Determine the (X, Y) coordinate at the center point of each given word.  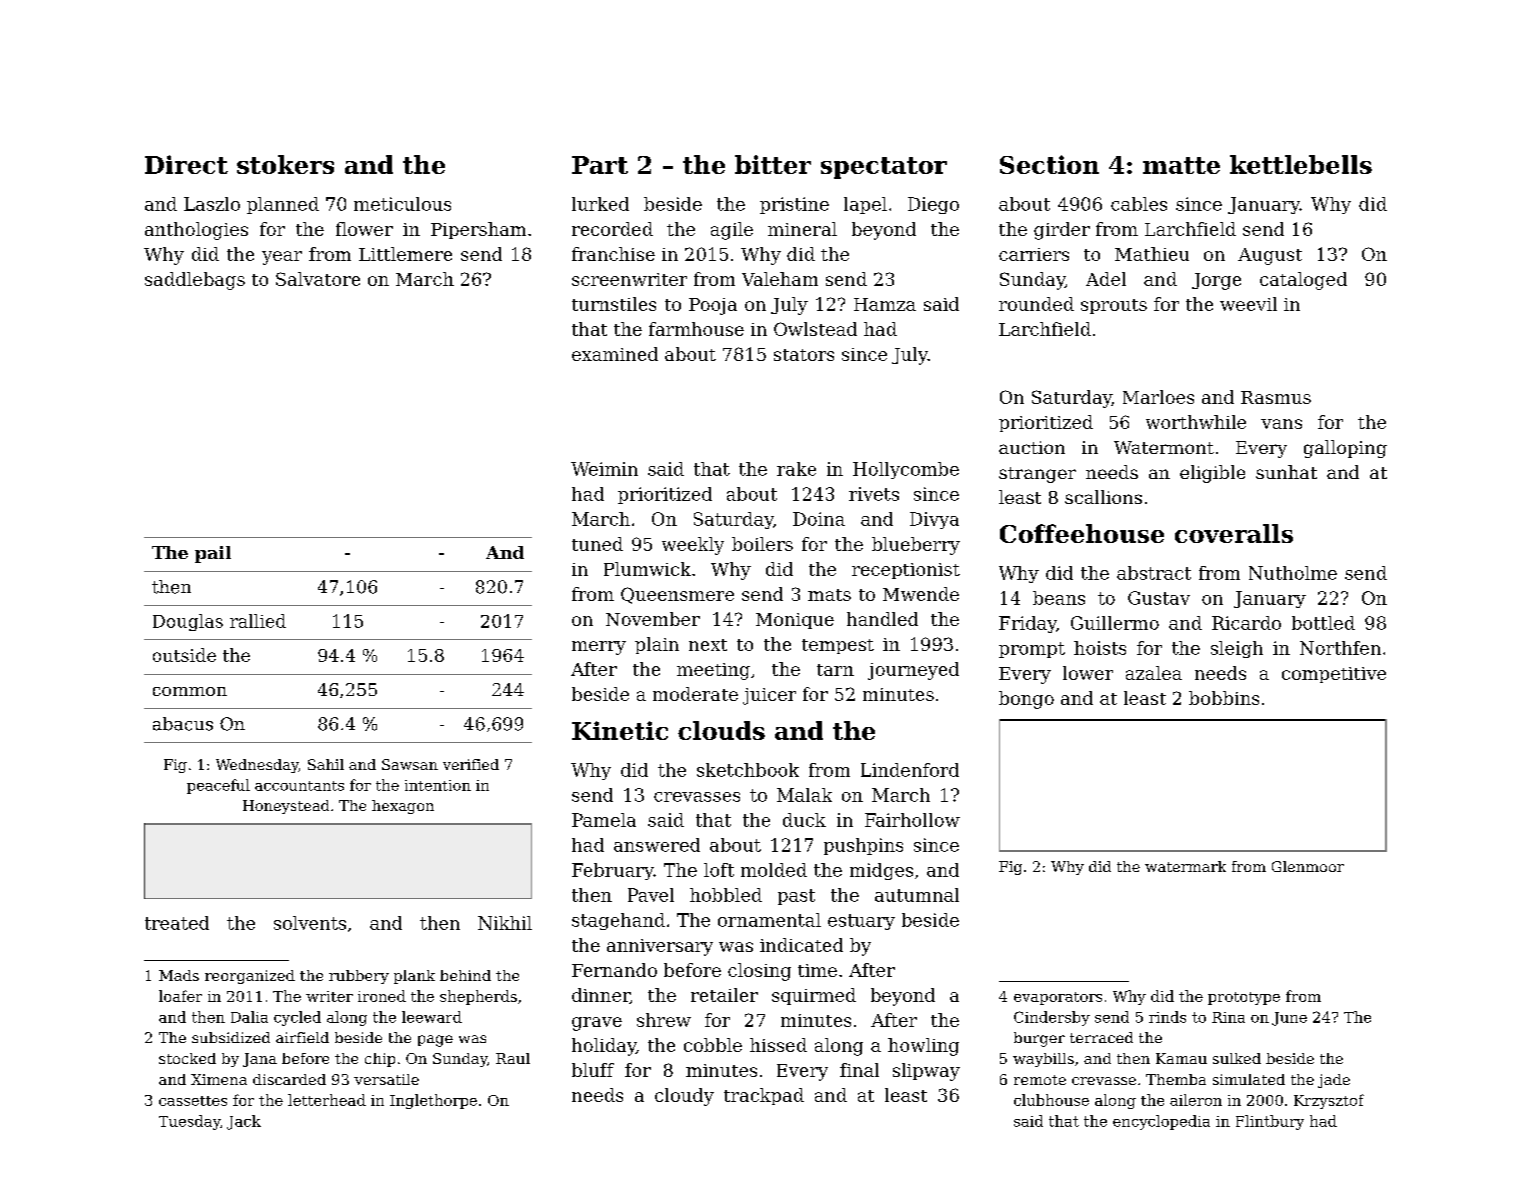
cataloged (1303, 281)
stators (804, 355)
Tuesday (189, 1122)
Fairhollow (912, 820)
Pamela (604, 820)
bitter (773, 164)
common (190, 691)
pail (213, 554)
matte (1181, 165)
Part (600, 165)
